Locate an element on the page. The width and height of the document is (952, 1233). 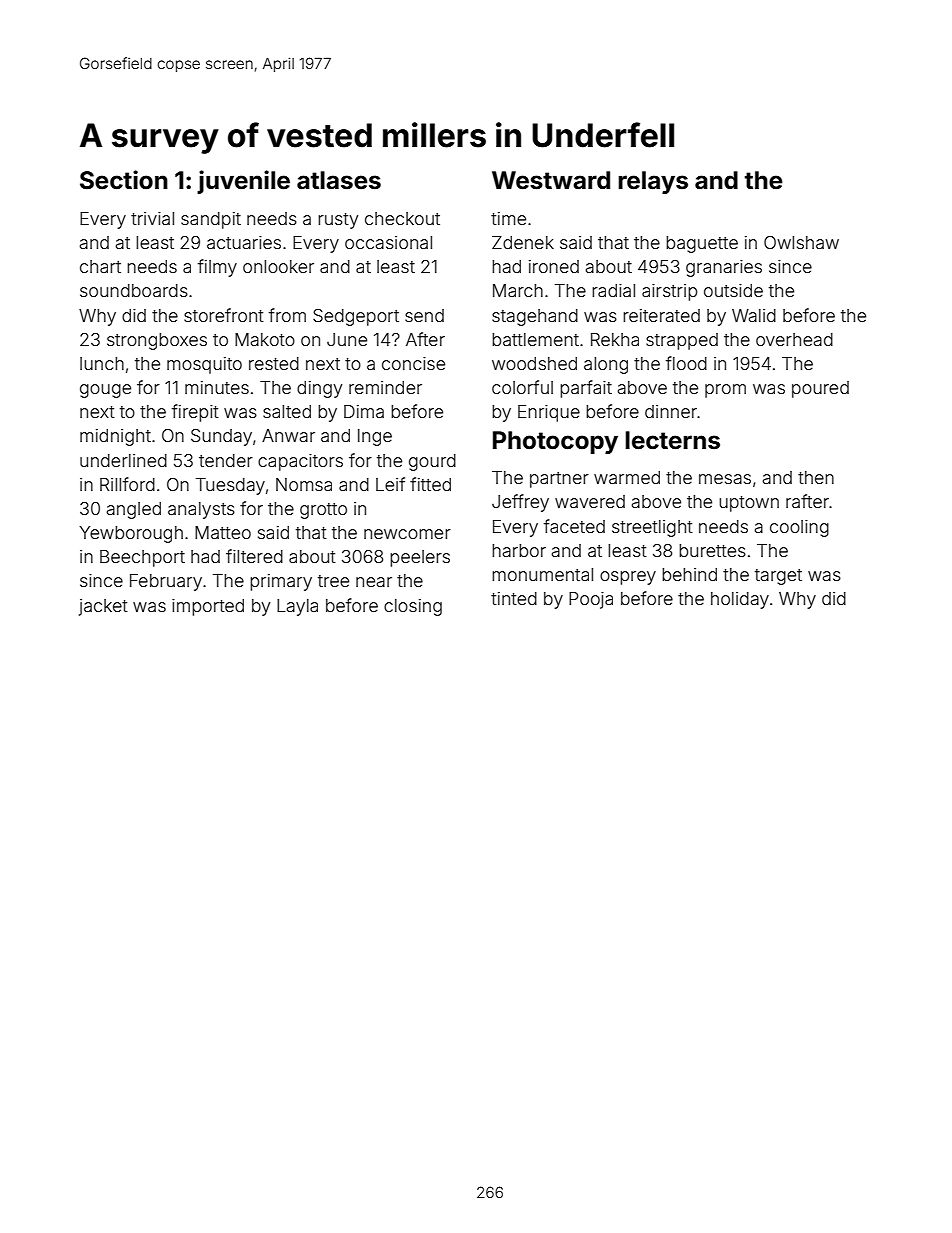
Section is located at coordinates (124, 180).
